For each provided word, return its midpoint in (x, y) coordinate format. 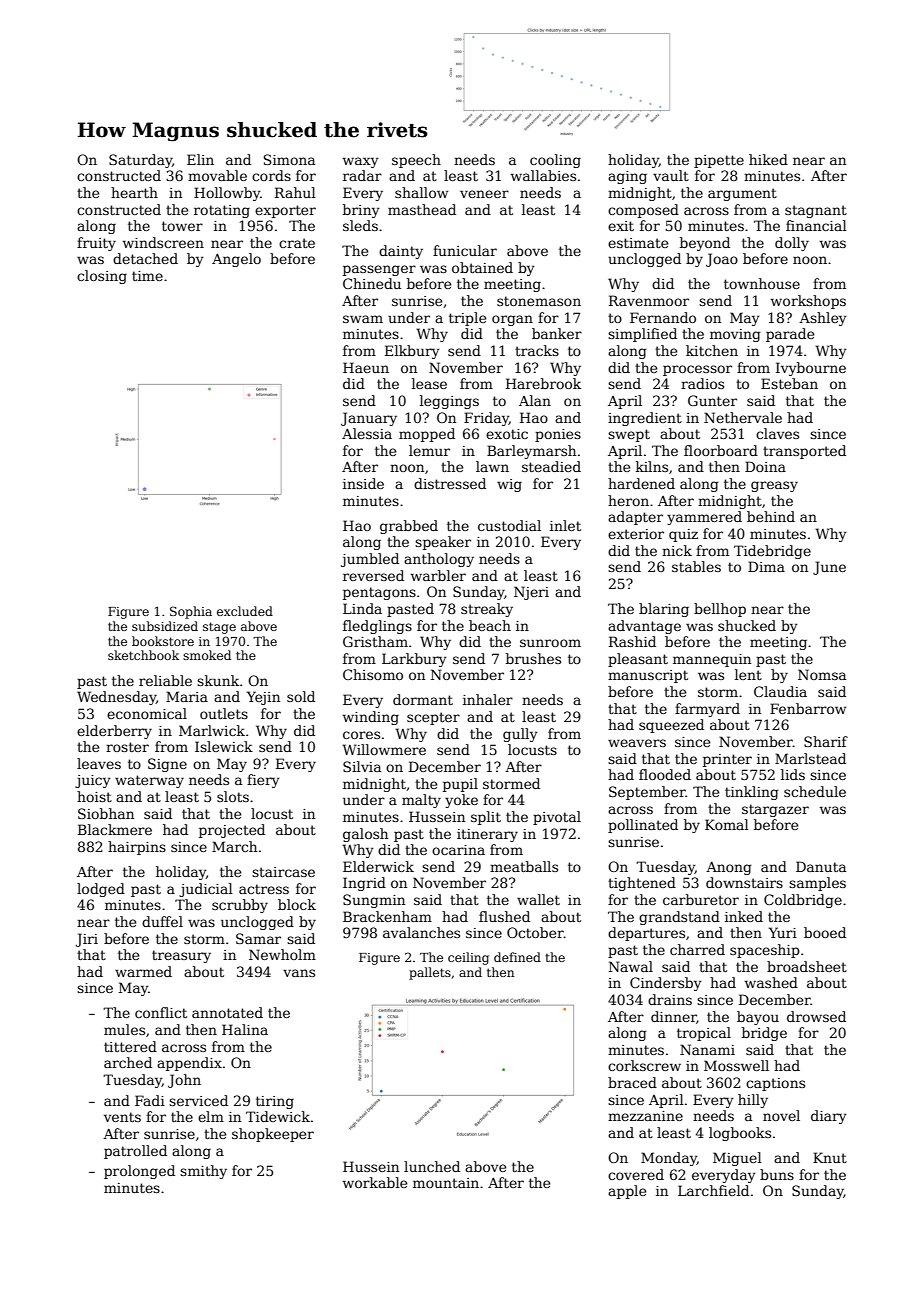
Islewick (224, 746)
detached (145, 258)
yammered (704, 518)
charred (697, 949)
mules (124, 1029)
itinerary (487, 835)
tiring (275, 1102)
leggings (449, 402)
